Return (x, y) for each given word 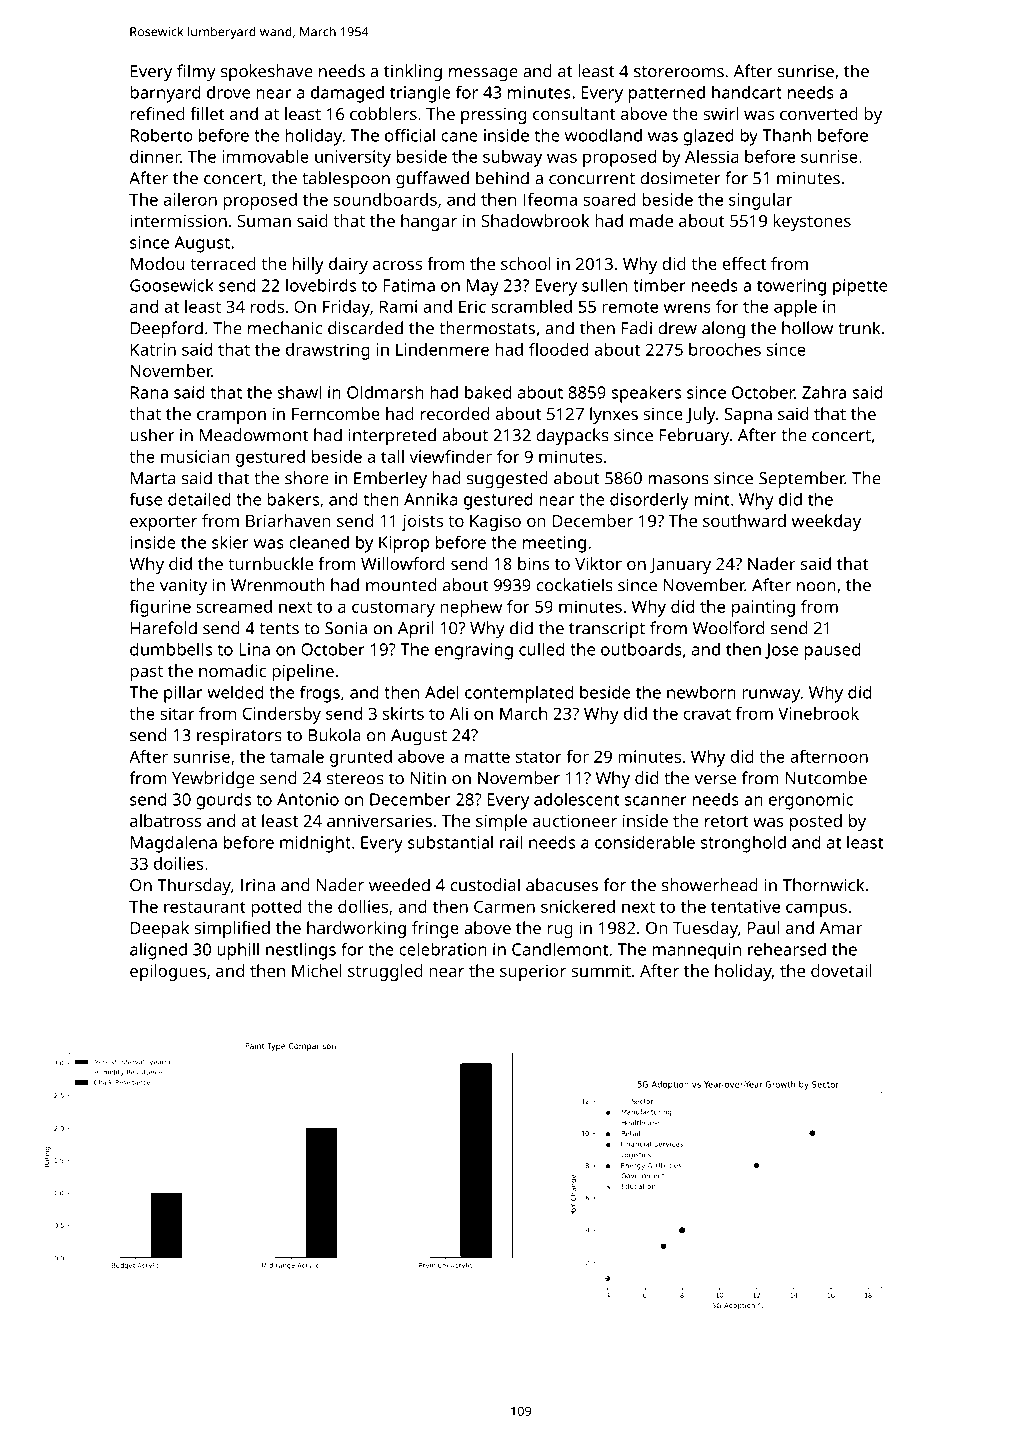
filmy (196, 73)
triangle (420, 94)
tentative (745, 906)
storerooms (679, 72)
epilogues (168, 972)
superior (533, 973)
